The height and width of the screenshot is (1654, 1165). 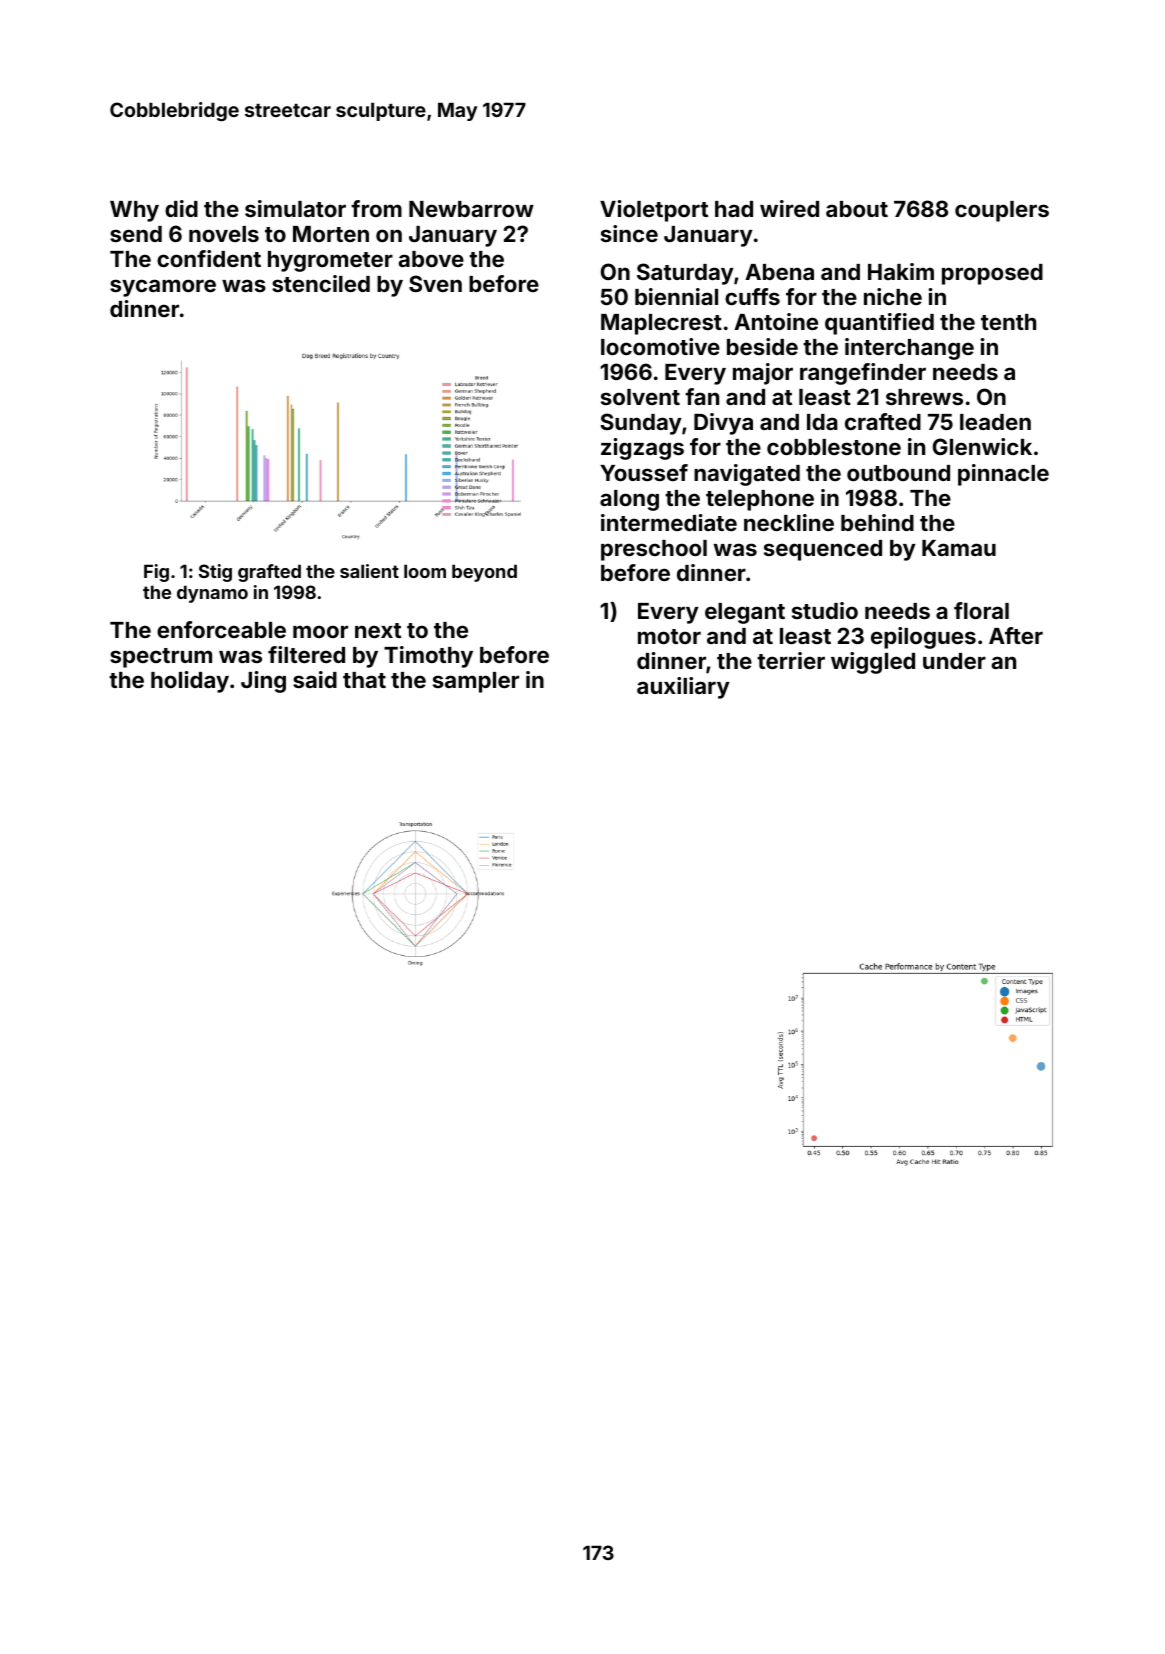 I want to click on couplers, so click(x=1002, y=211).
